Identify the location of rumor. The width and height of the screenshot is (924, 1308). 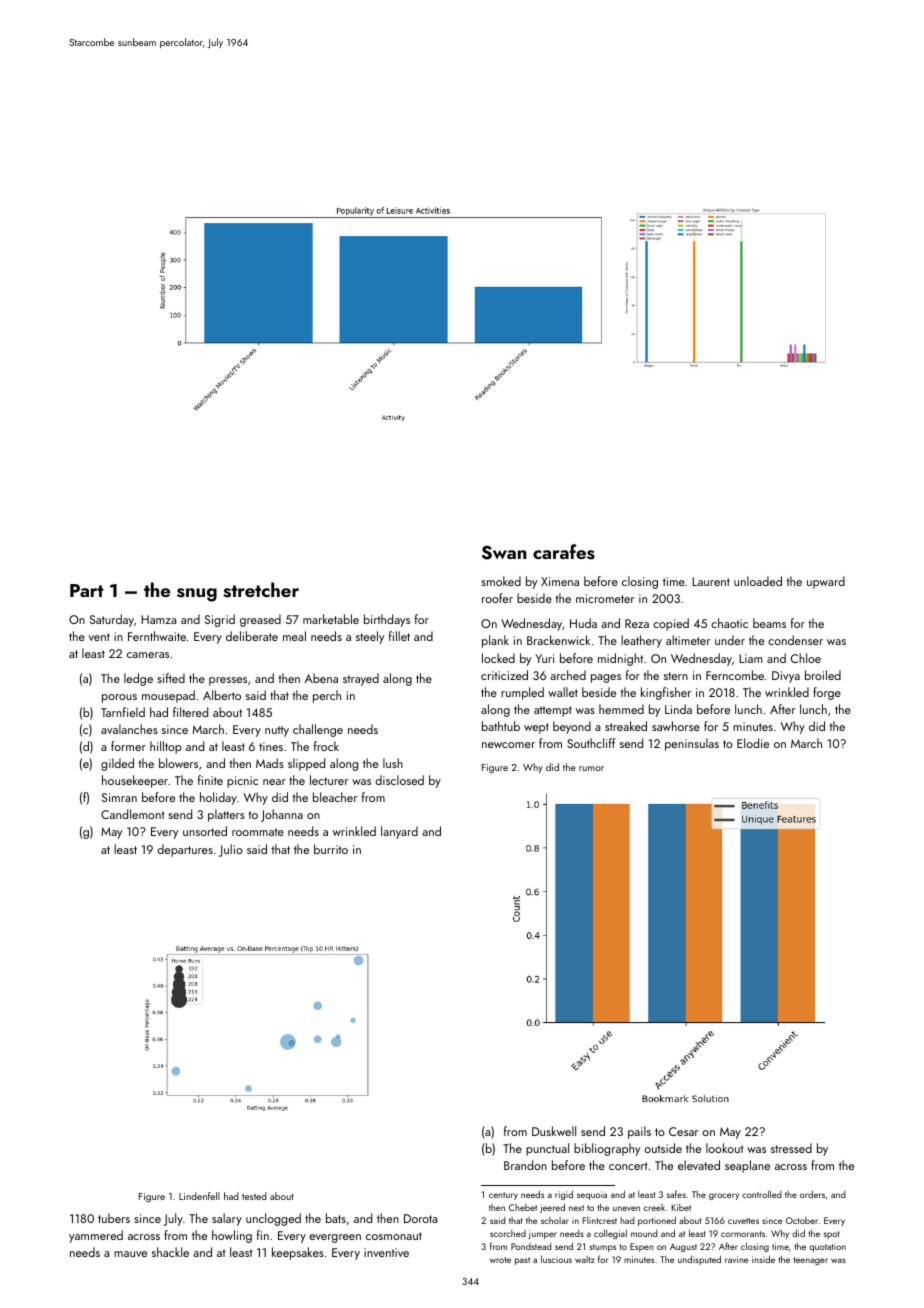
(591, 768).
